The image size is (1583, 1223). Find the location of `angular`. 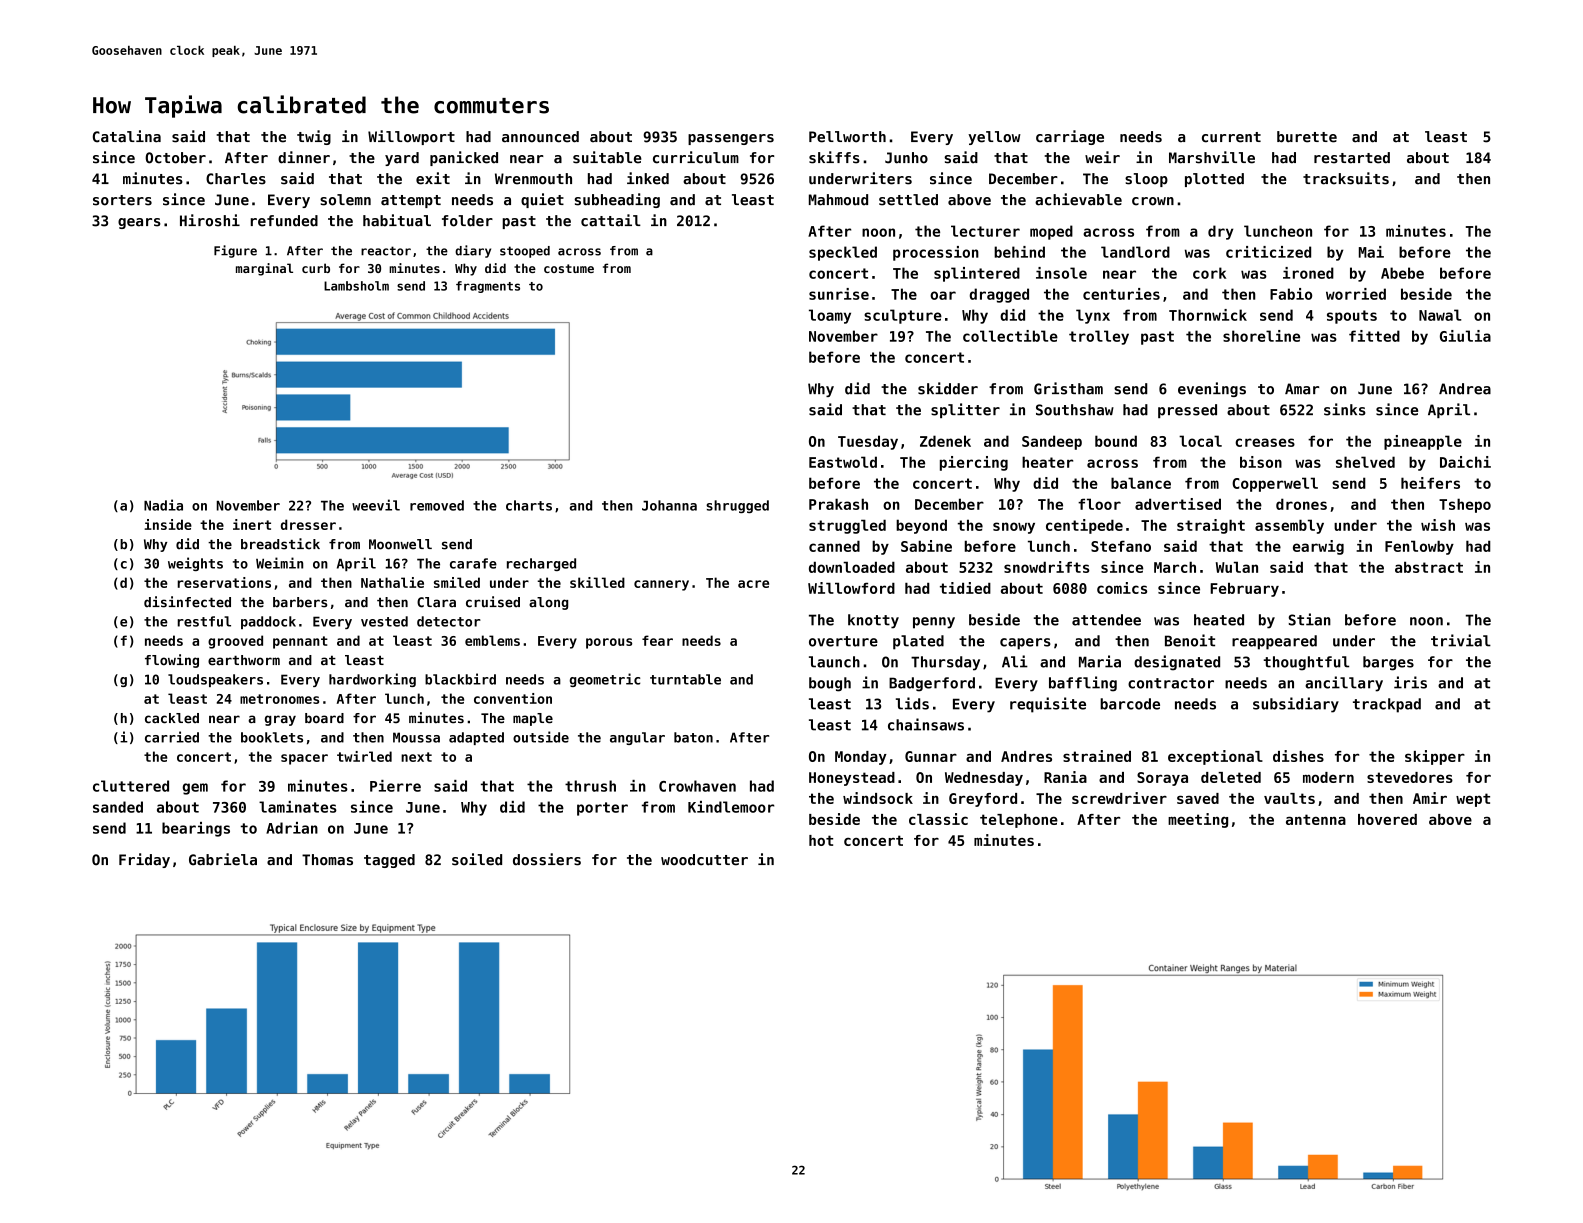

angular is located at coordinates (637, 738).
